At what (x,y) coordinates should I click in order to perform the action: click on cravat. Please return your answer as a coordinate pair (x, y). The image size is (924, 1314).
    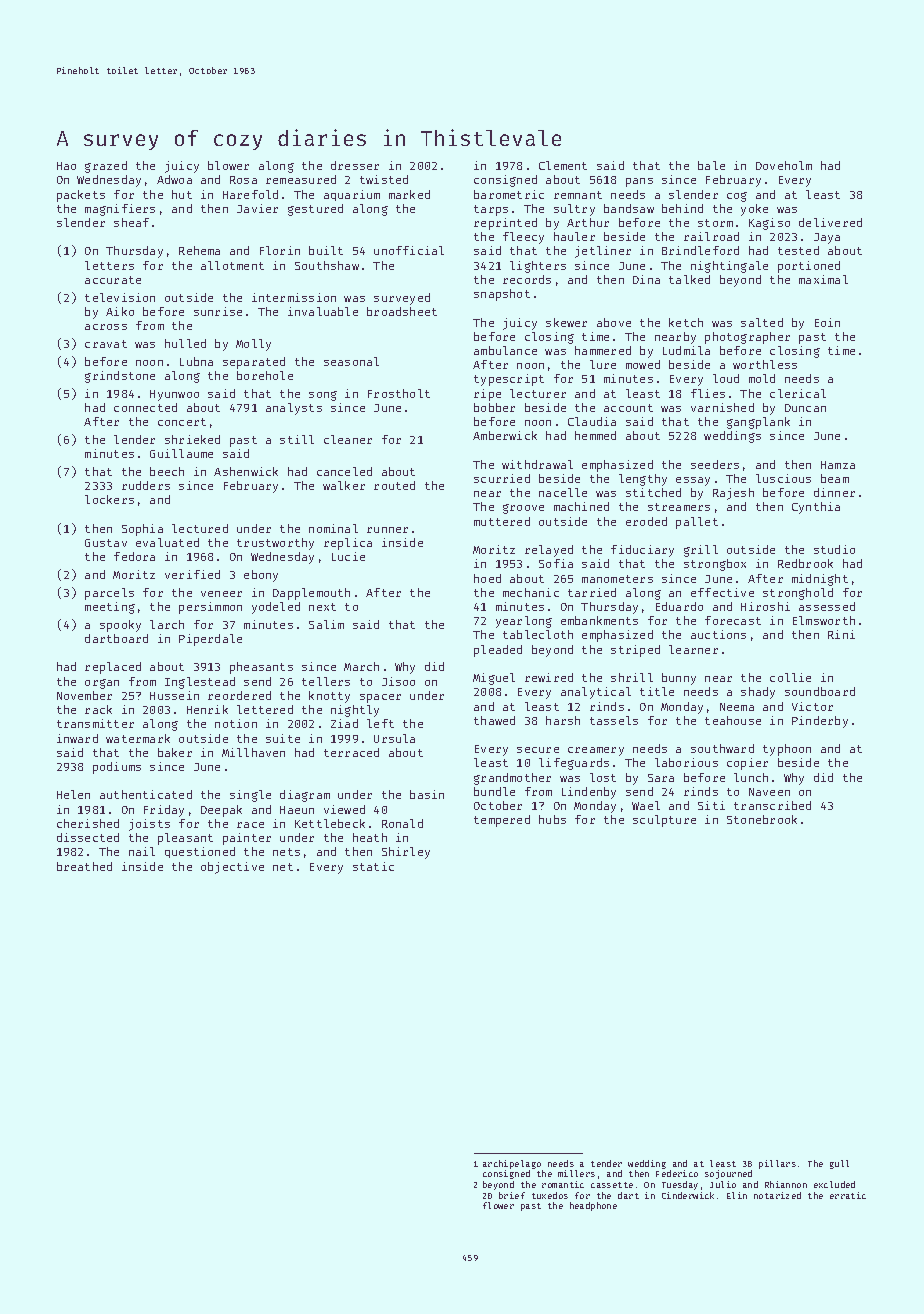
    Looking at the image, I should click on (106, 344).
